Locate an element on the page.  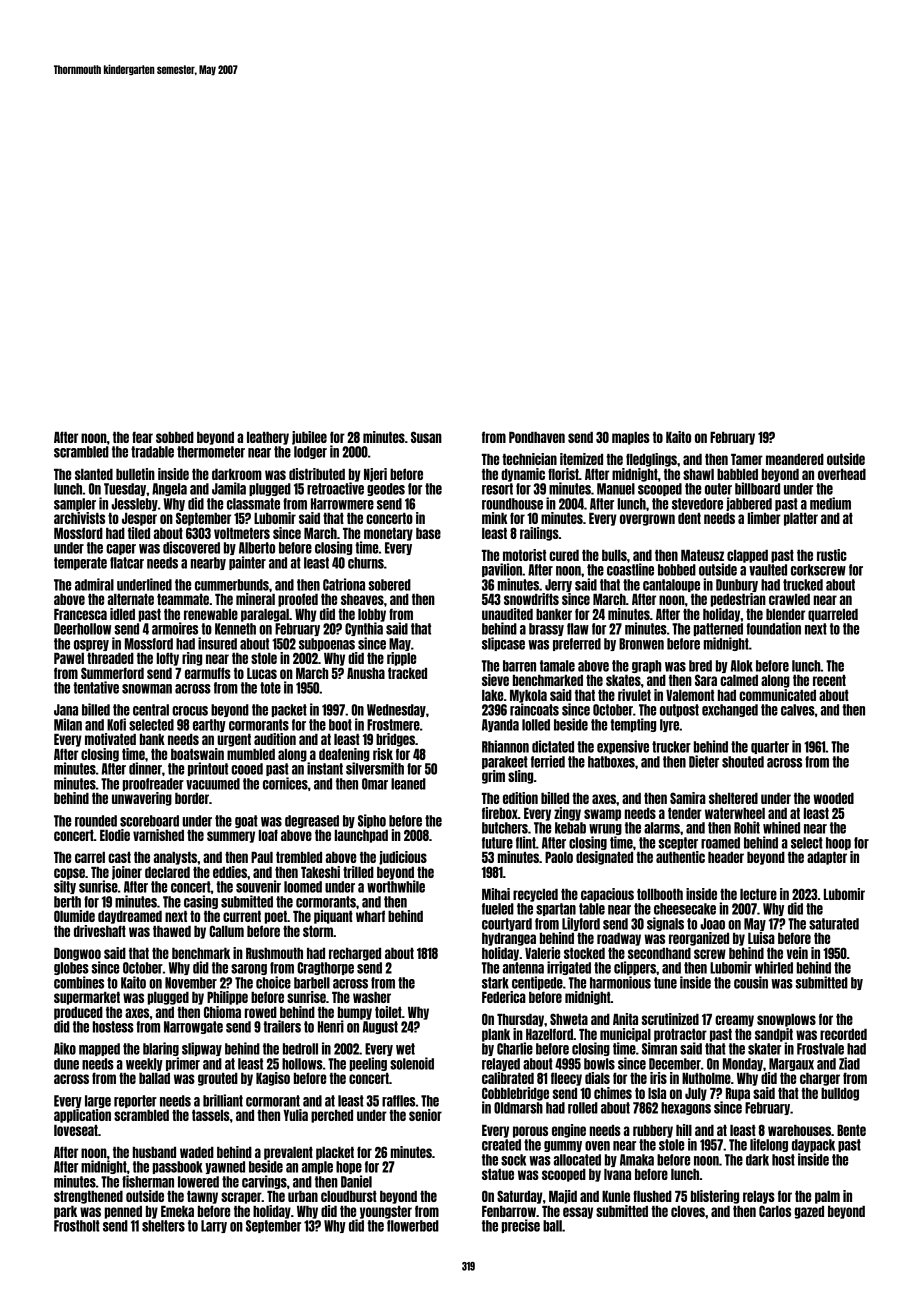
fear is located at coordinates (142, 437).
